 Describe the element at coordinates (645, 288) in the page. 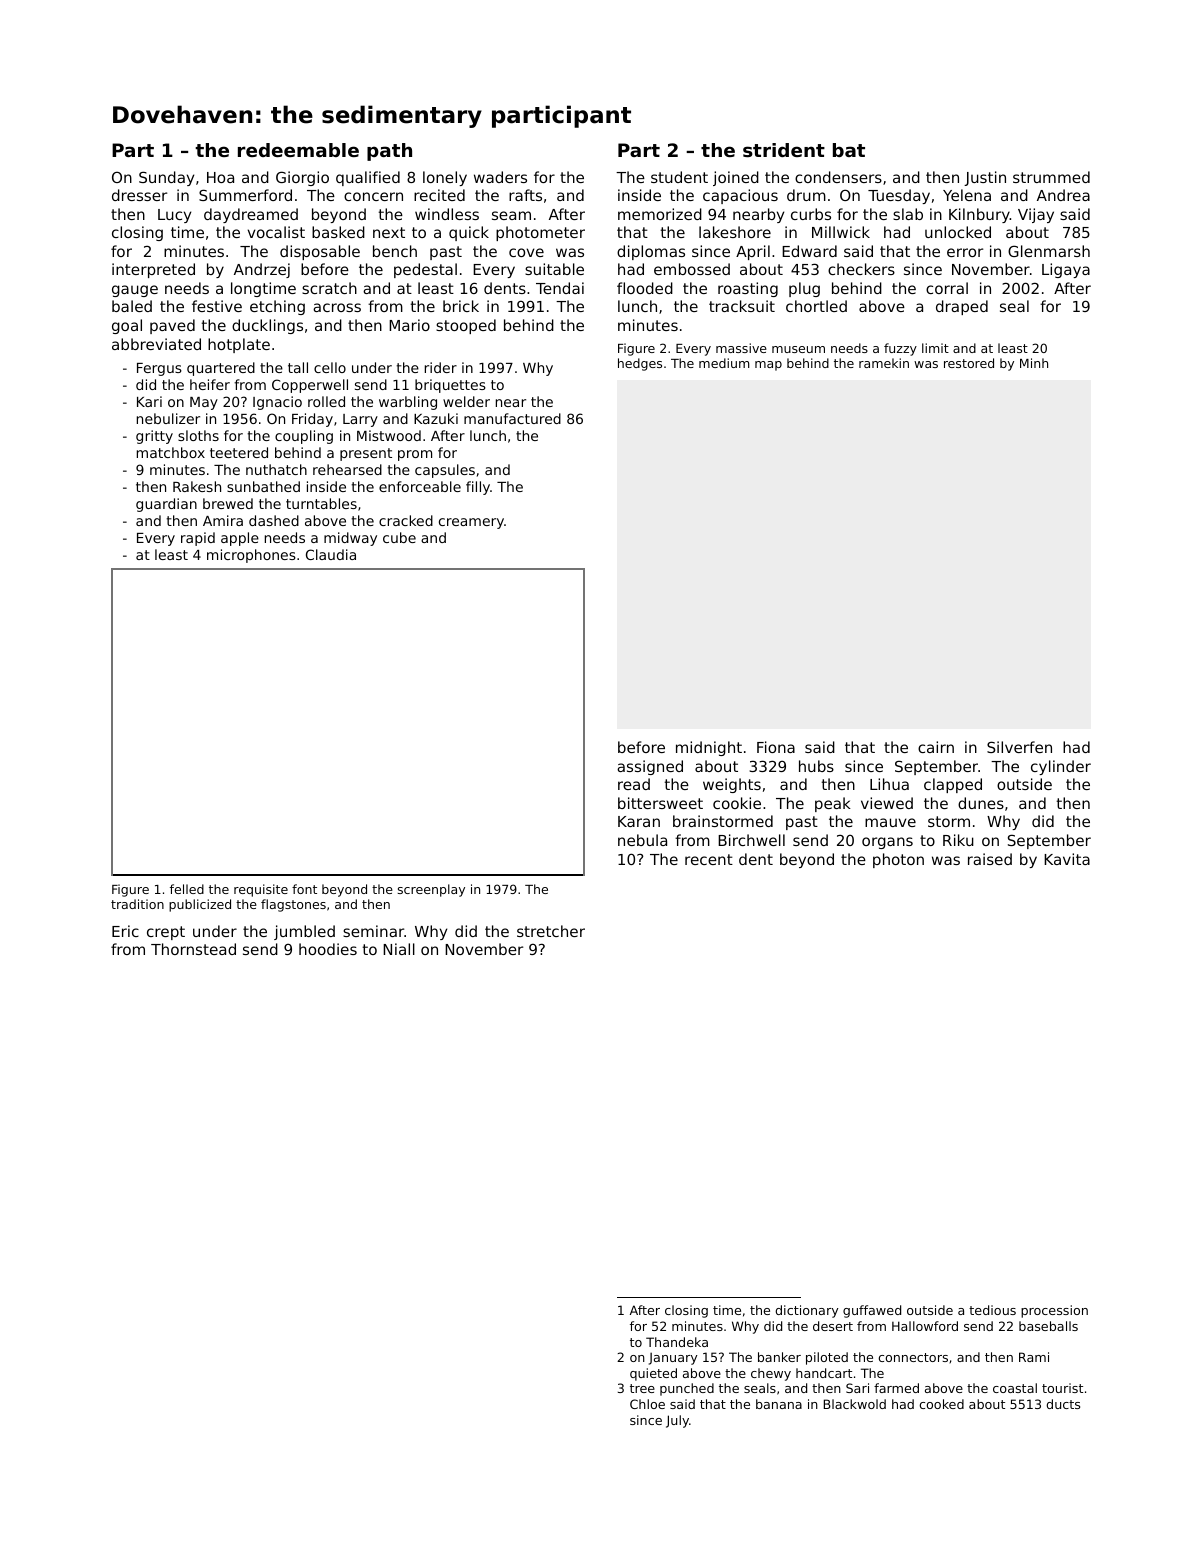

I see `flooded` at that location.
